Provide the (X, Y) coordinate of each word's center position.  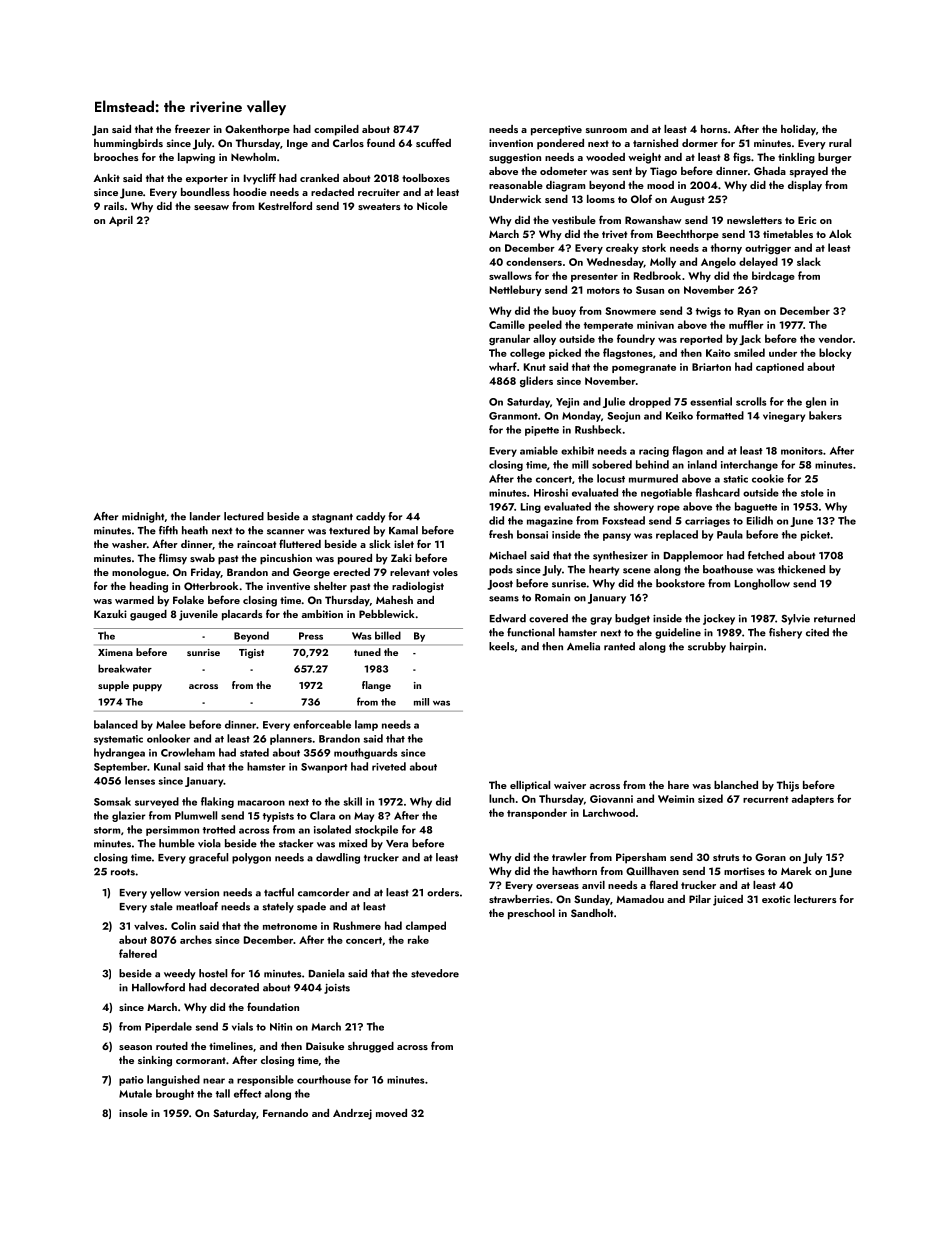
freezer (192, 128)
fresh (501, 534)
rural (840, 143)
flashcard (717, 492)
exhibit (577, 450)
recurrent (766, 799)
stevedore (435, 973)
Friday (206, 573)
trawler (569, 857)
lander (205, 516)
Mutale (135, 1093)
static (735, 479)
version (201, 893)
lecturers (815, 899)
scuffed (433, 142)
